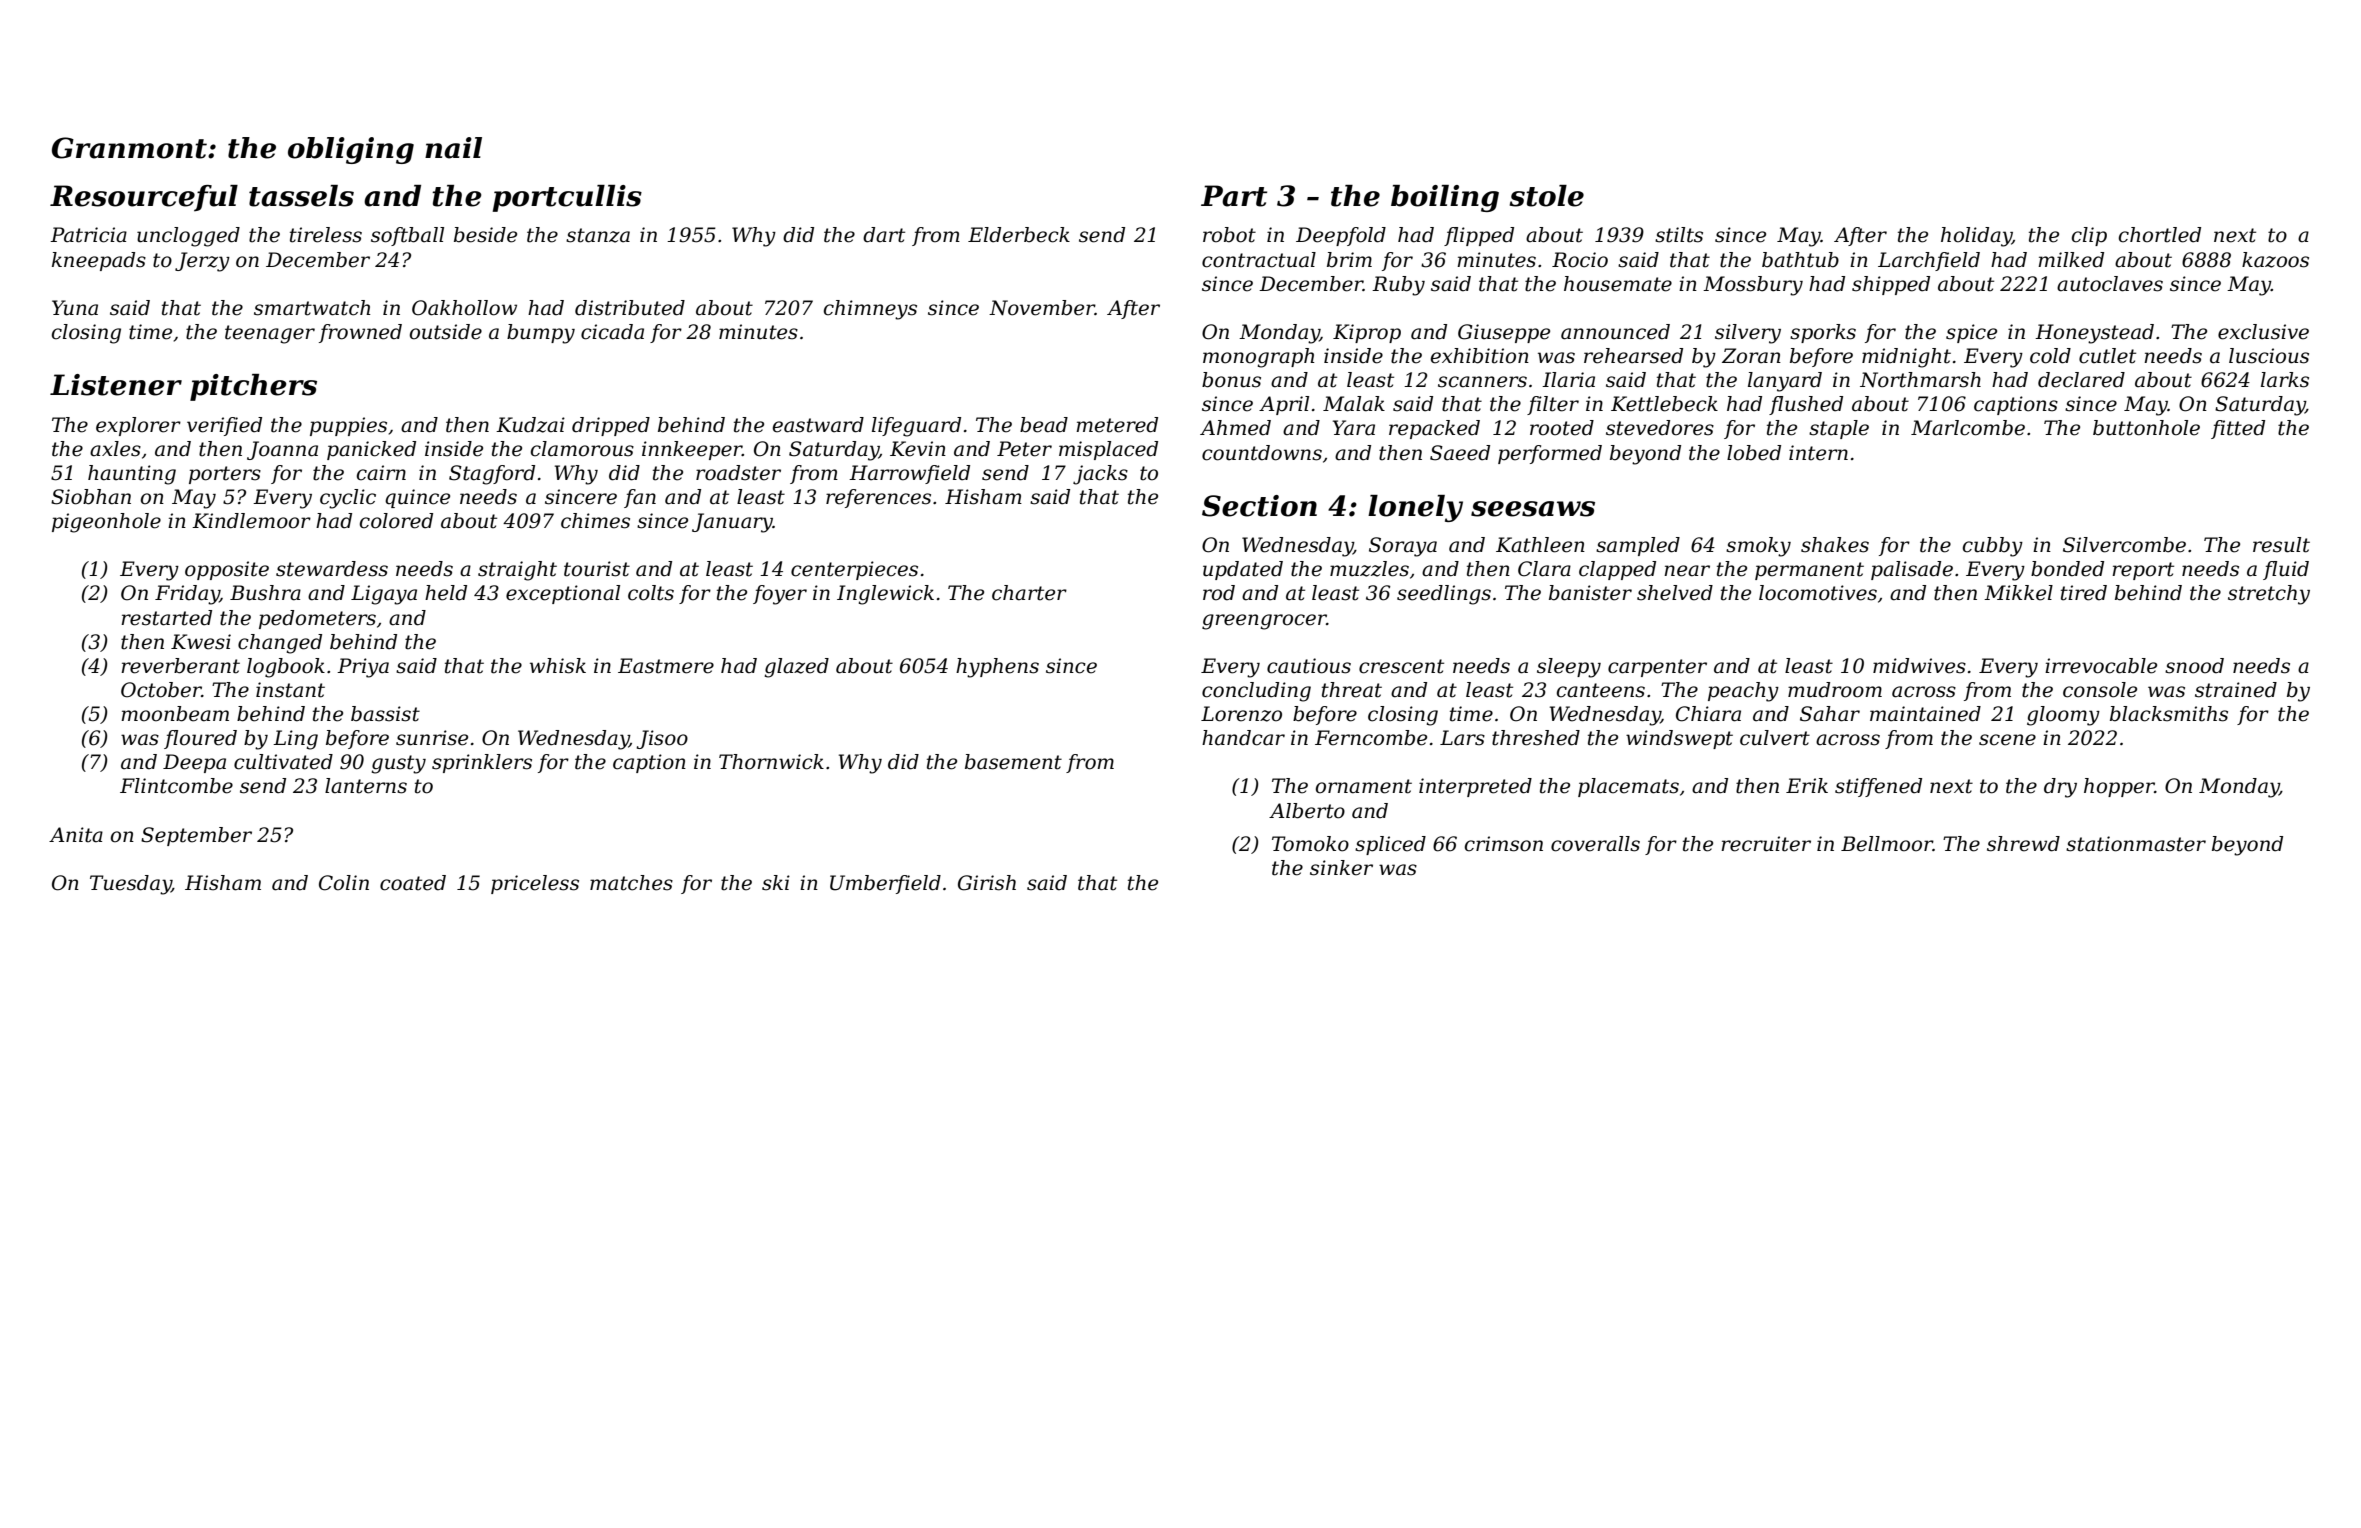  Describe the element at coordinates (1259, 358) in the document. I see `monograph` at that location.
